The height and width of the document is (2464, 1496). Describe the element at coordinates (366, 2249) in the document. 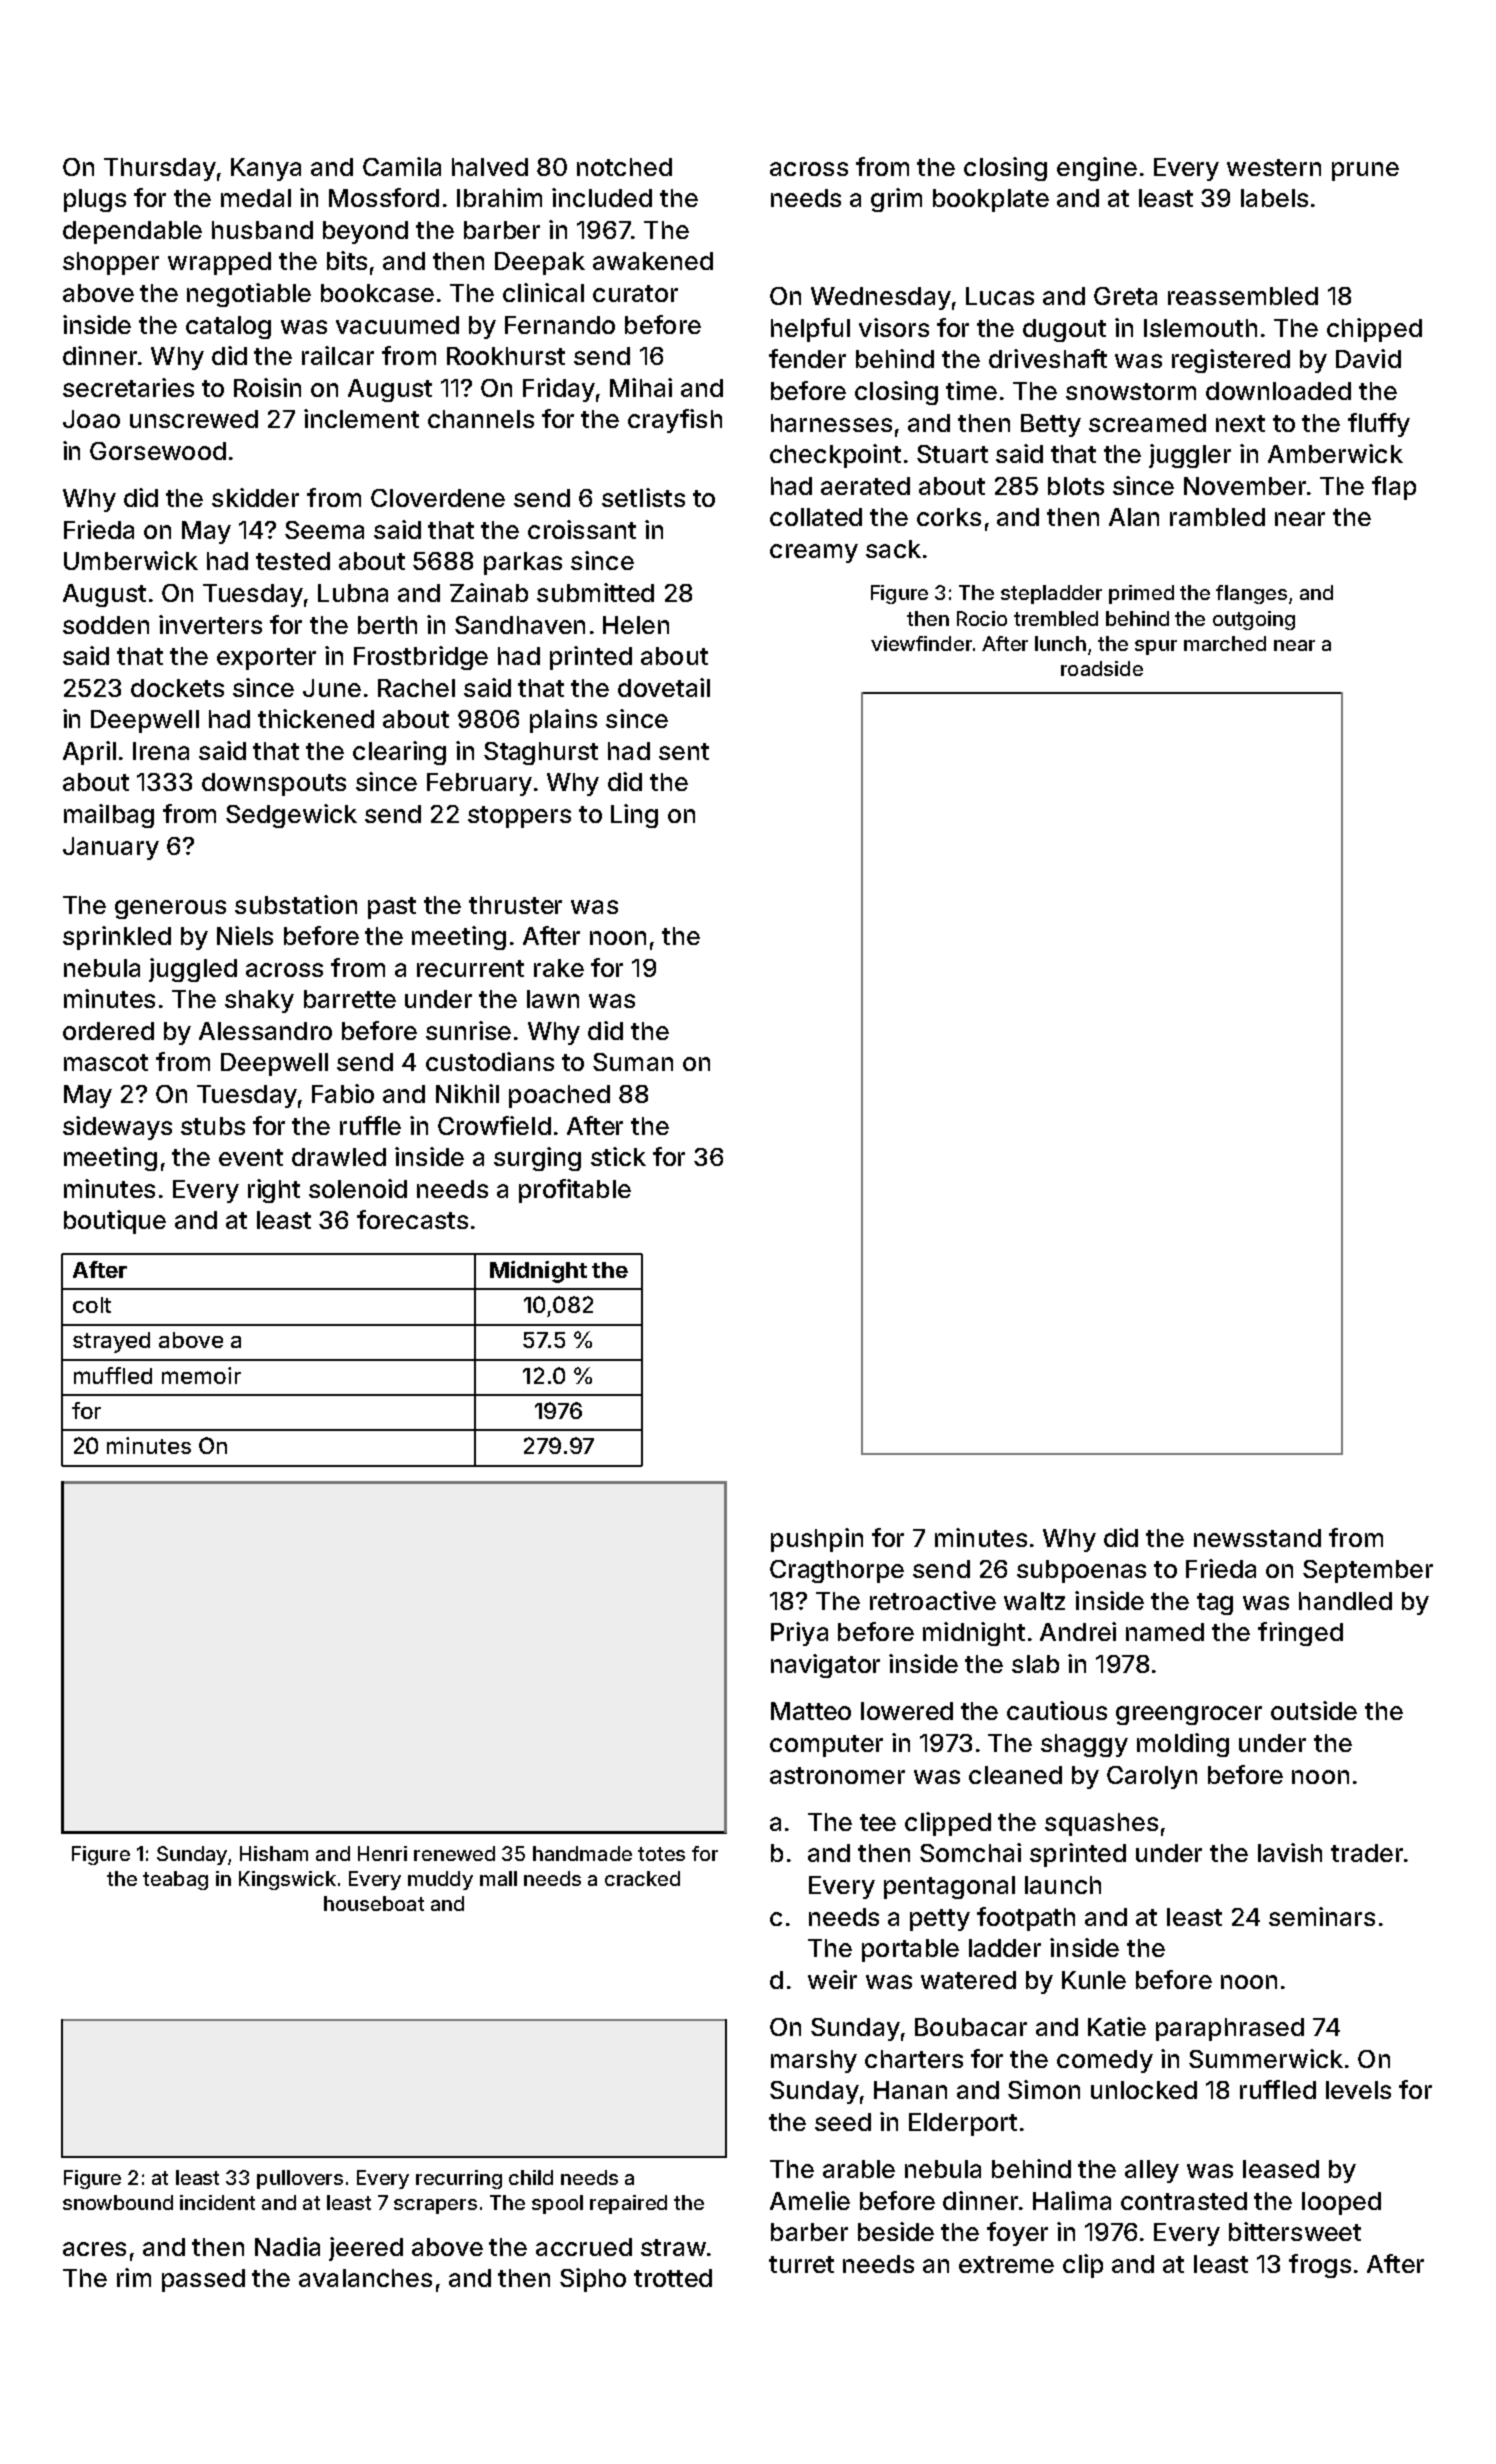

I see `jeered` at that location.
